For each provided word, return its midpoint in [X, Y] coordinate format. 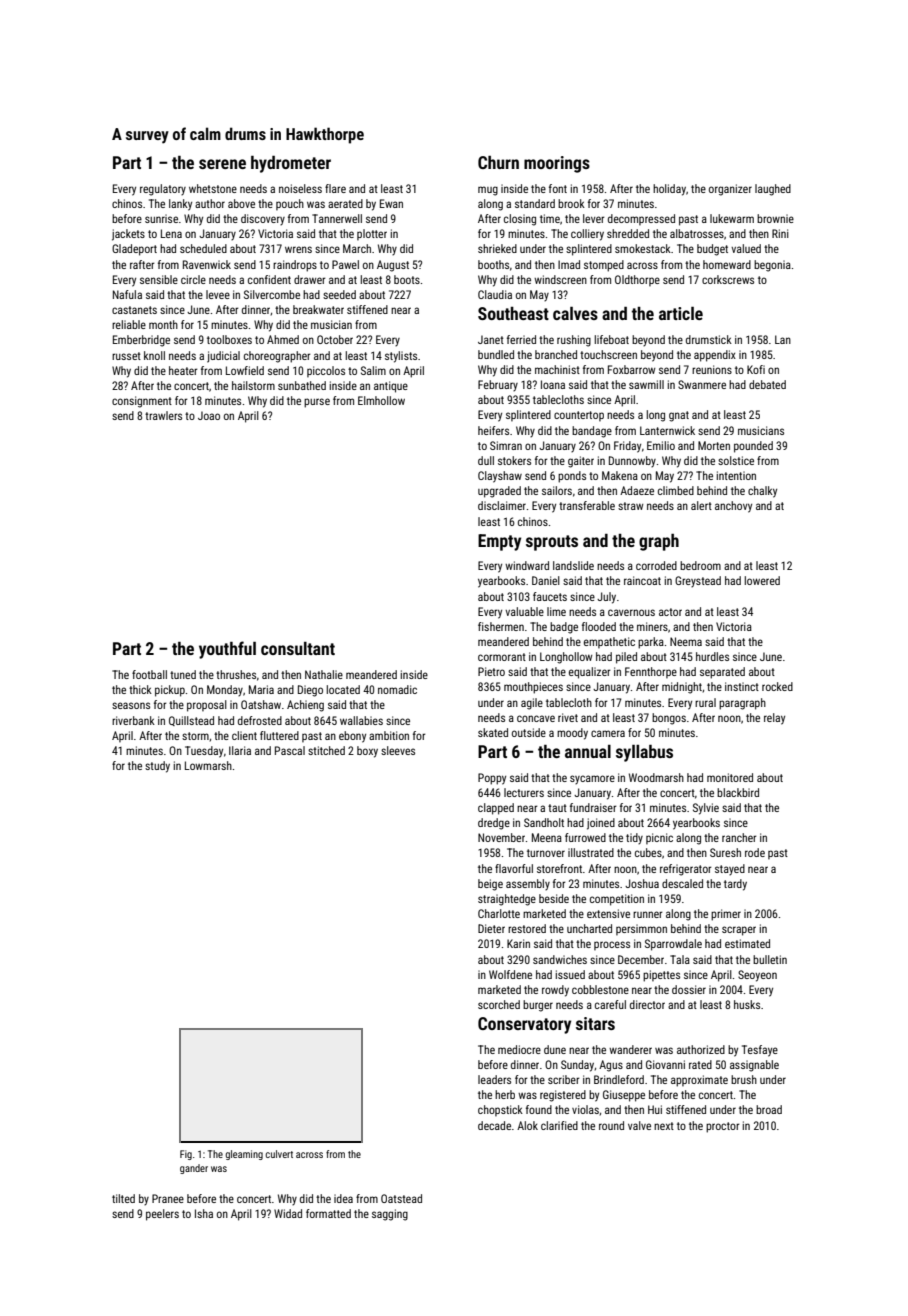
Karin [518, 943]
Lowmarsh [208, 765]
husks [747, 1004]
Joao [209, 415]
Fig [186, 1155]
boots [407, 279]
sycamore [592, 780]
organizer [730, 190]
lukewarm [732, 218]
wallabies [361, 720]
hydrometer [291, 164]
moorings [557, 164]
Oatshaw [261, 704]
